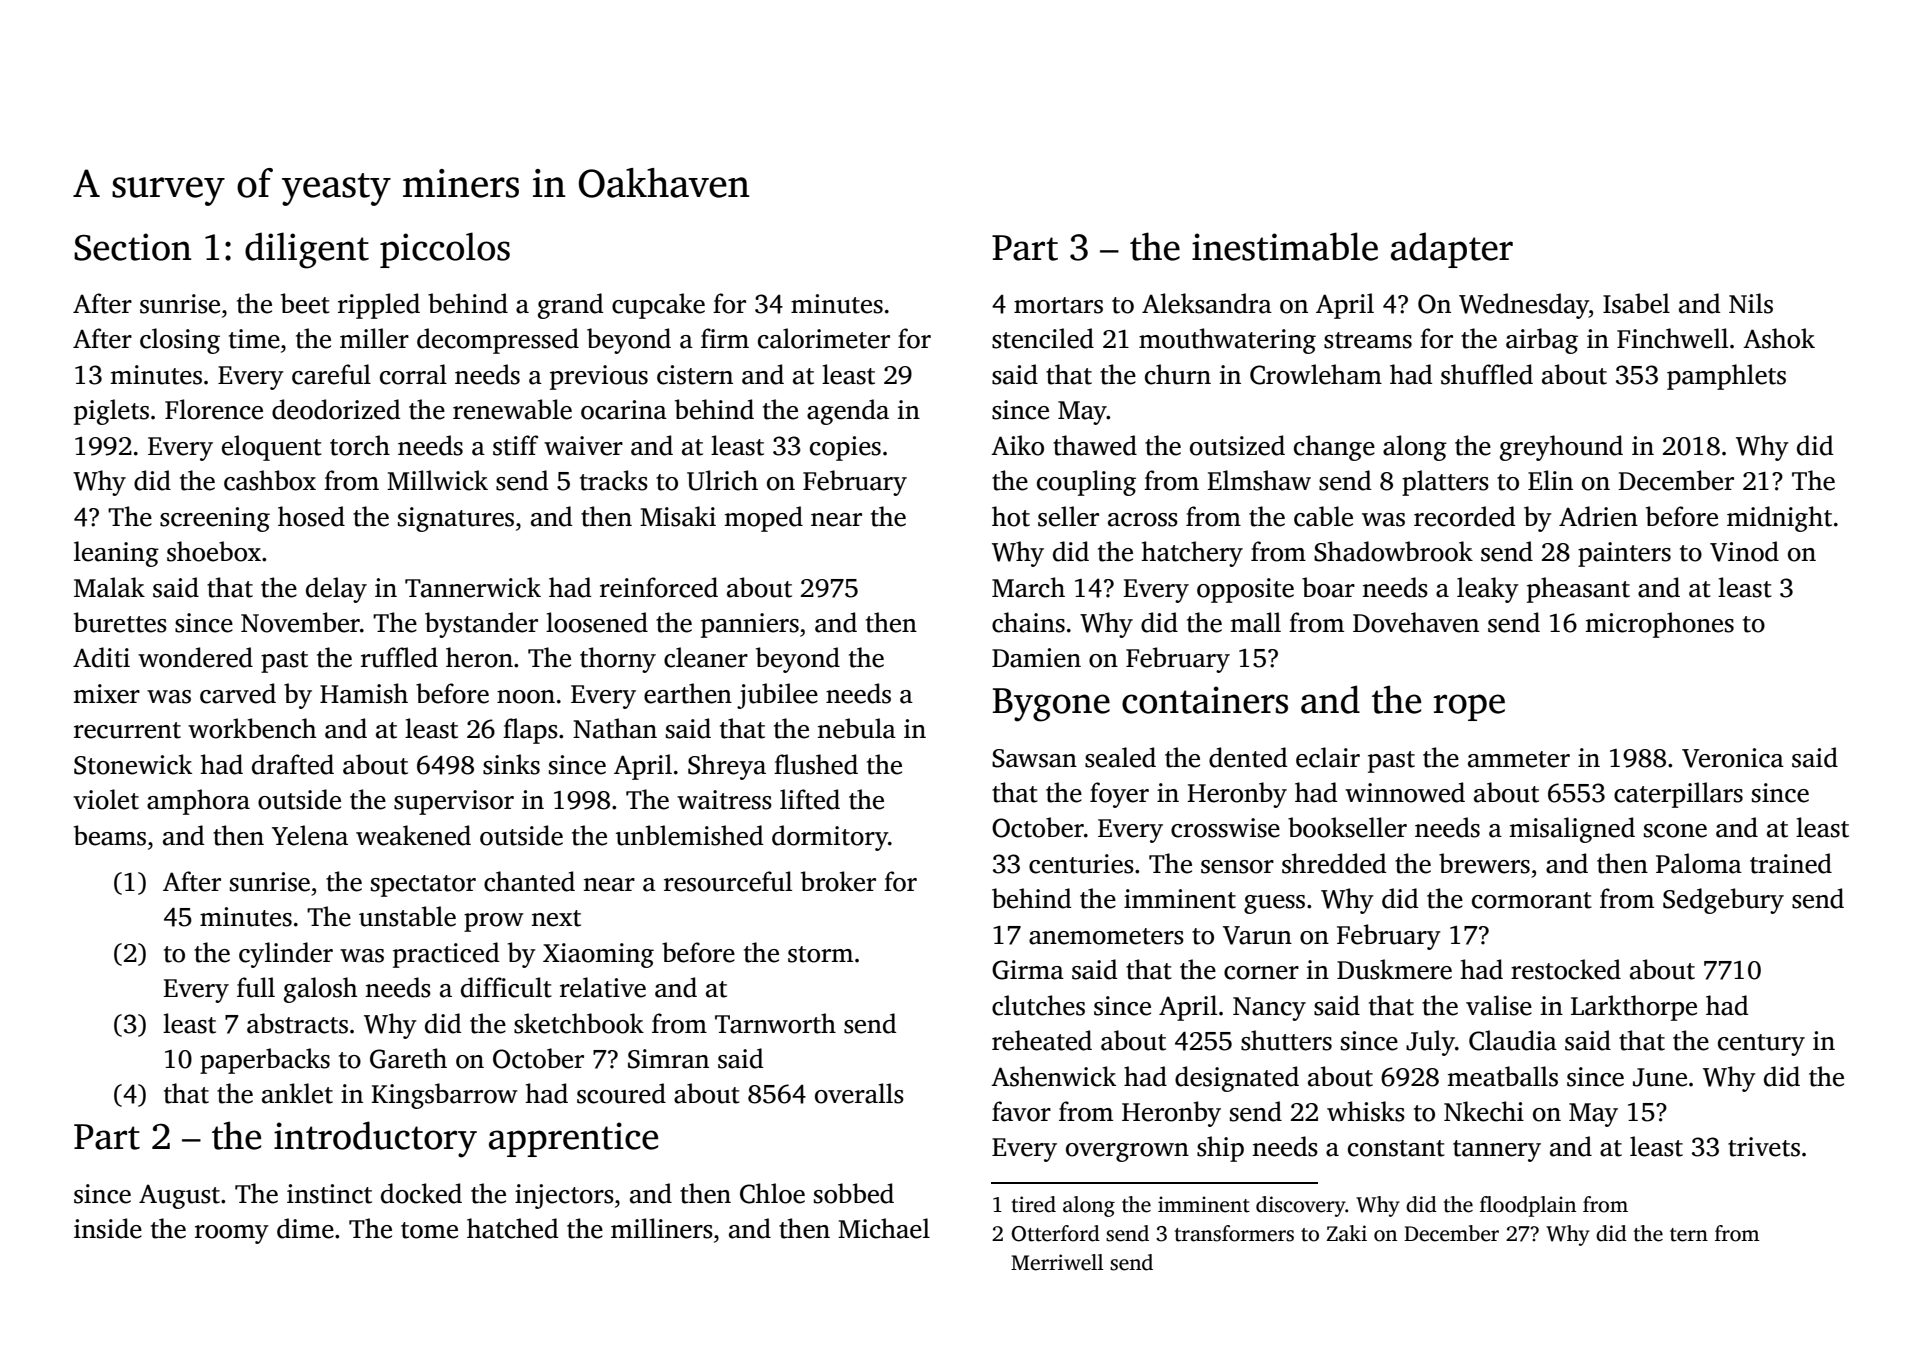  What do you see at coordinates (1095, 445) in the screenshot?
I see `thawed` at bounding box center [1095, 445].
